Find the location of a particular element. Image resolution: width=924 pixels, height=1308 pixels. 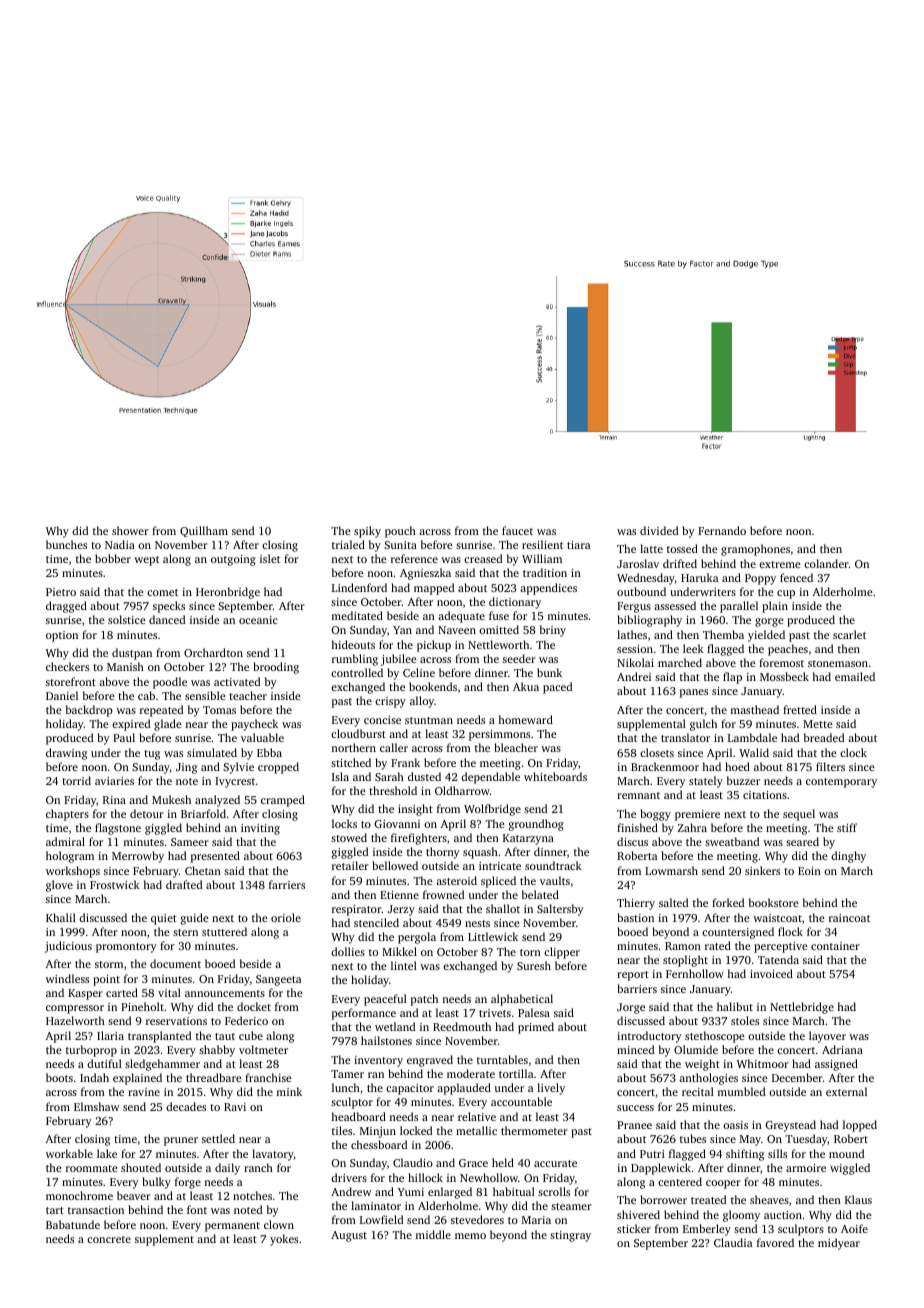

boots is located at coordinates (59, 1077).
